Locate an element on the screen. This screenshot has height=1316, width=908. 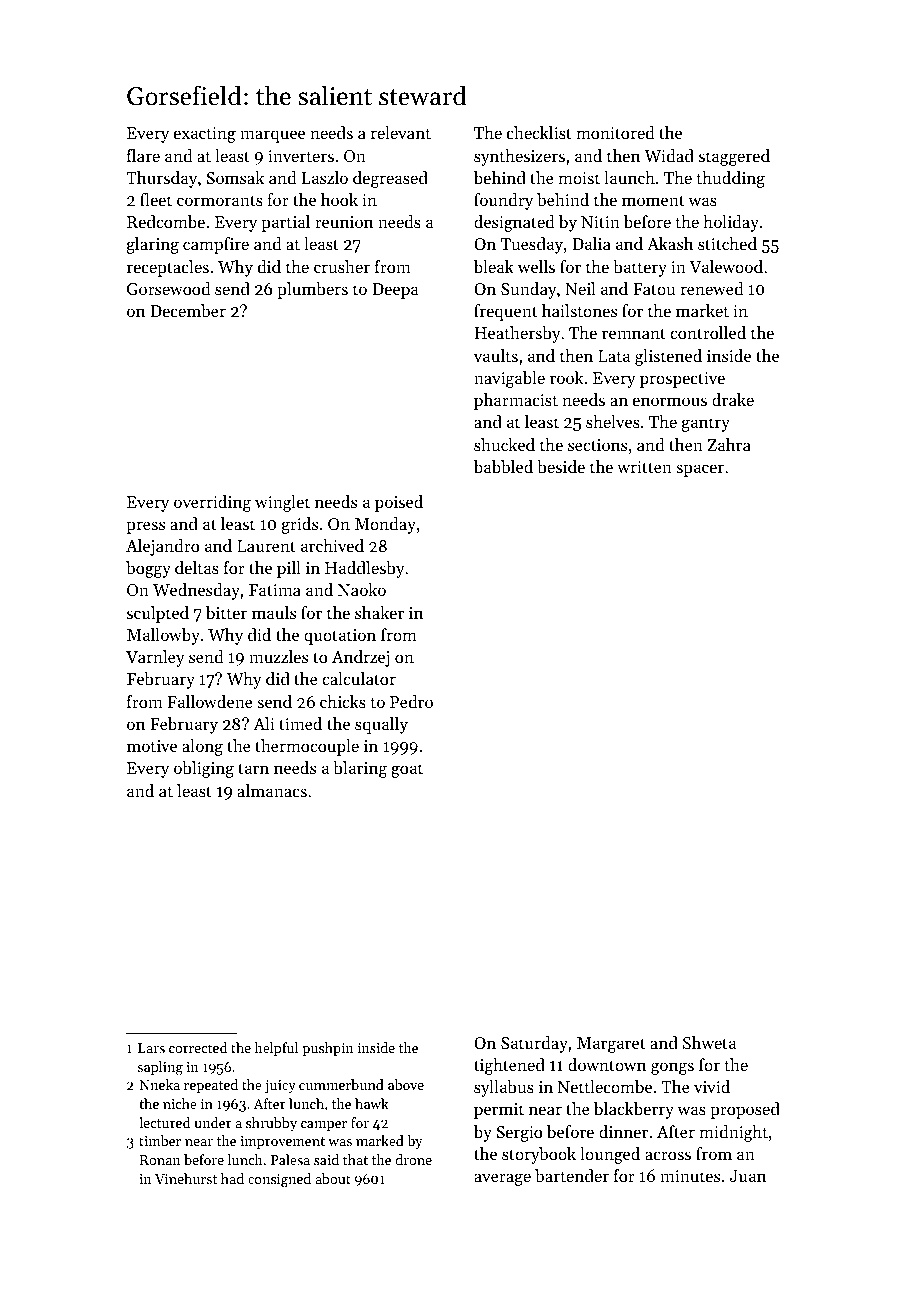
Laurent is located at coordinates (266, 546).
